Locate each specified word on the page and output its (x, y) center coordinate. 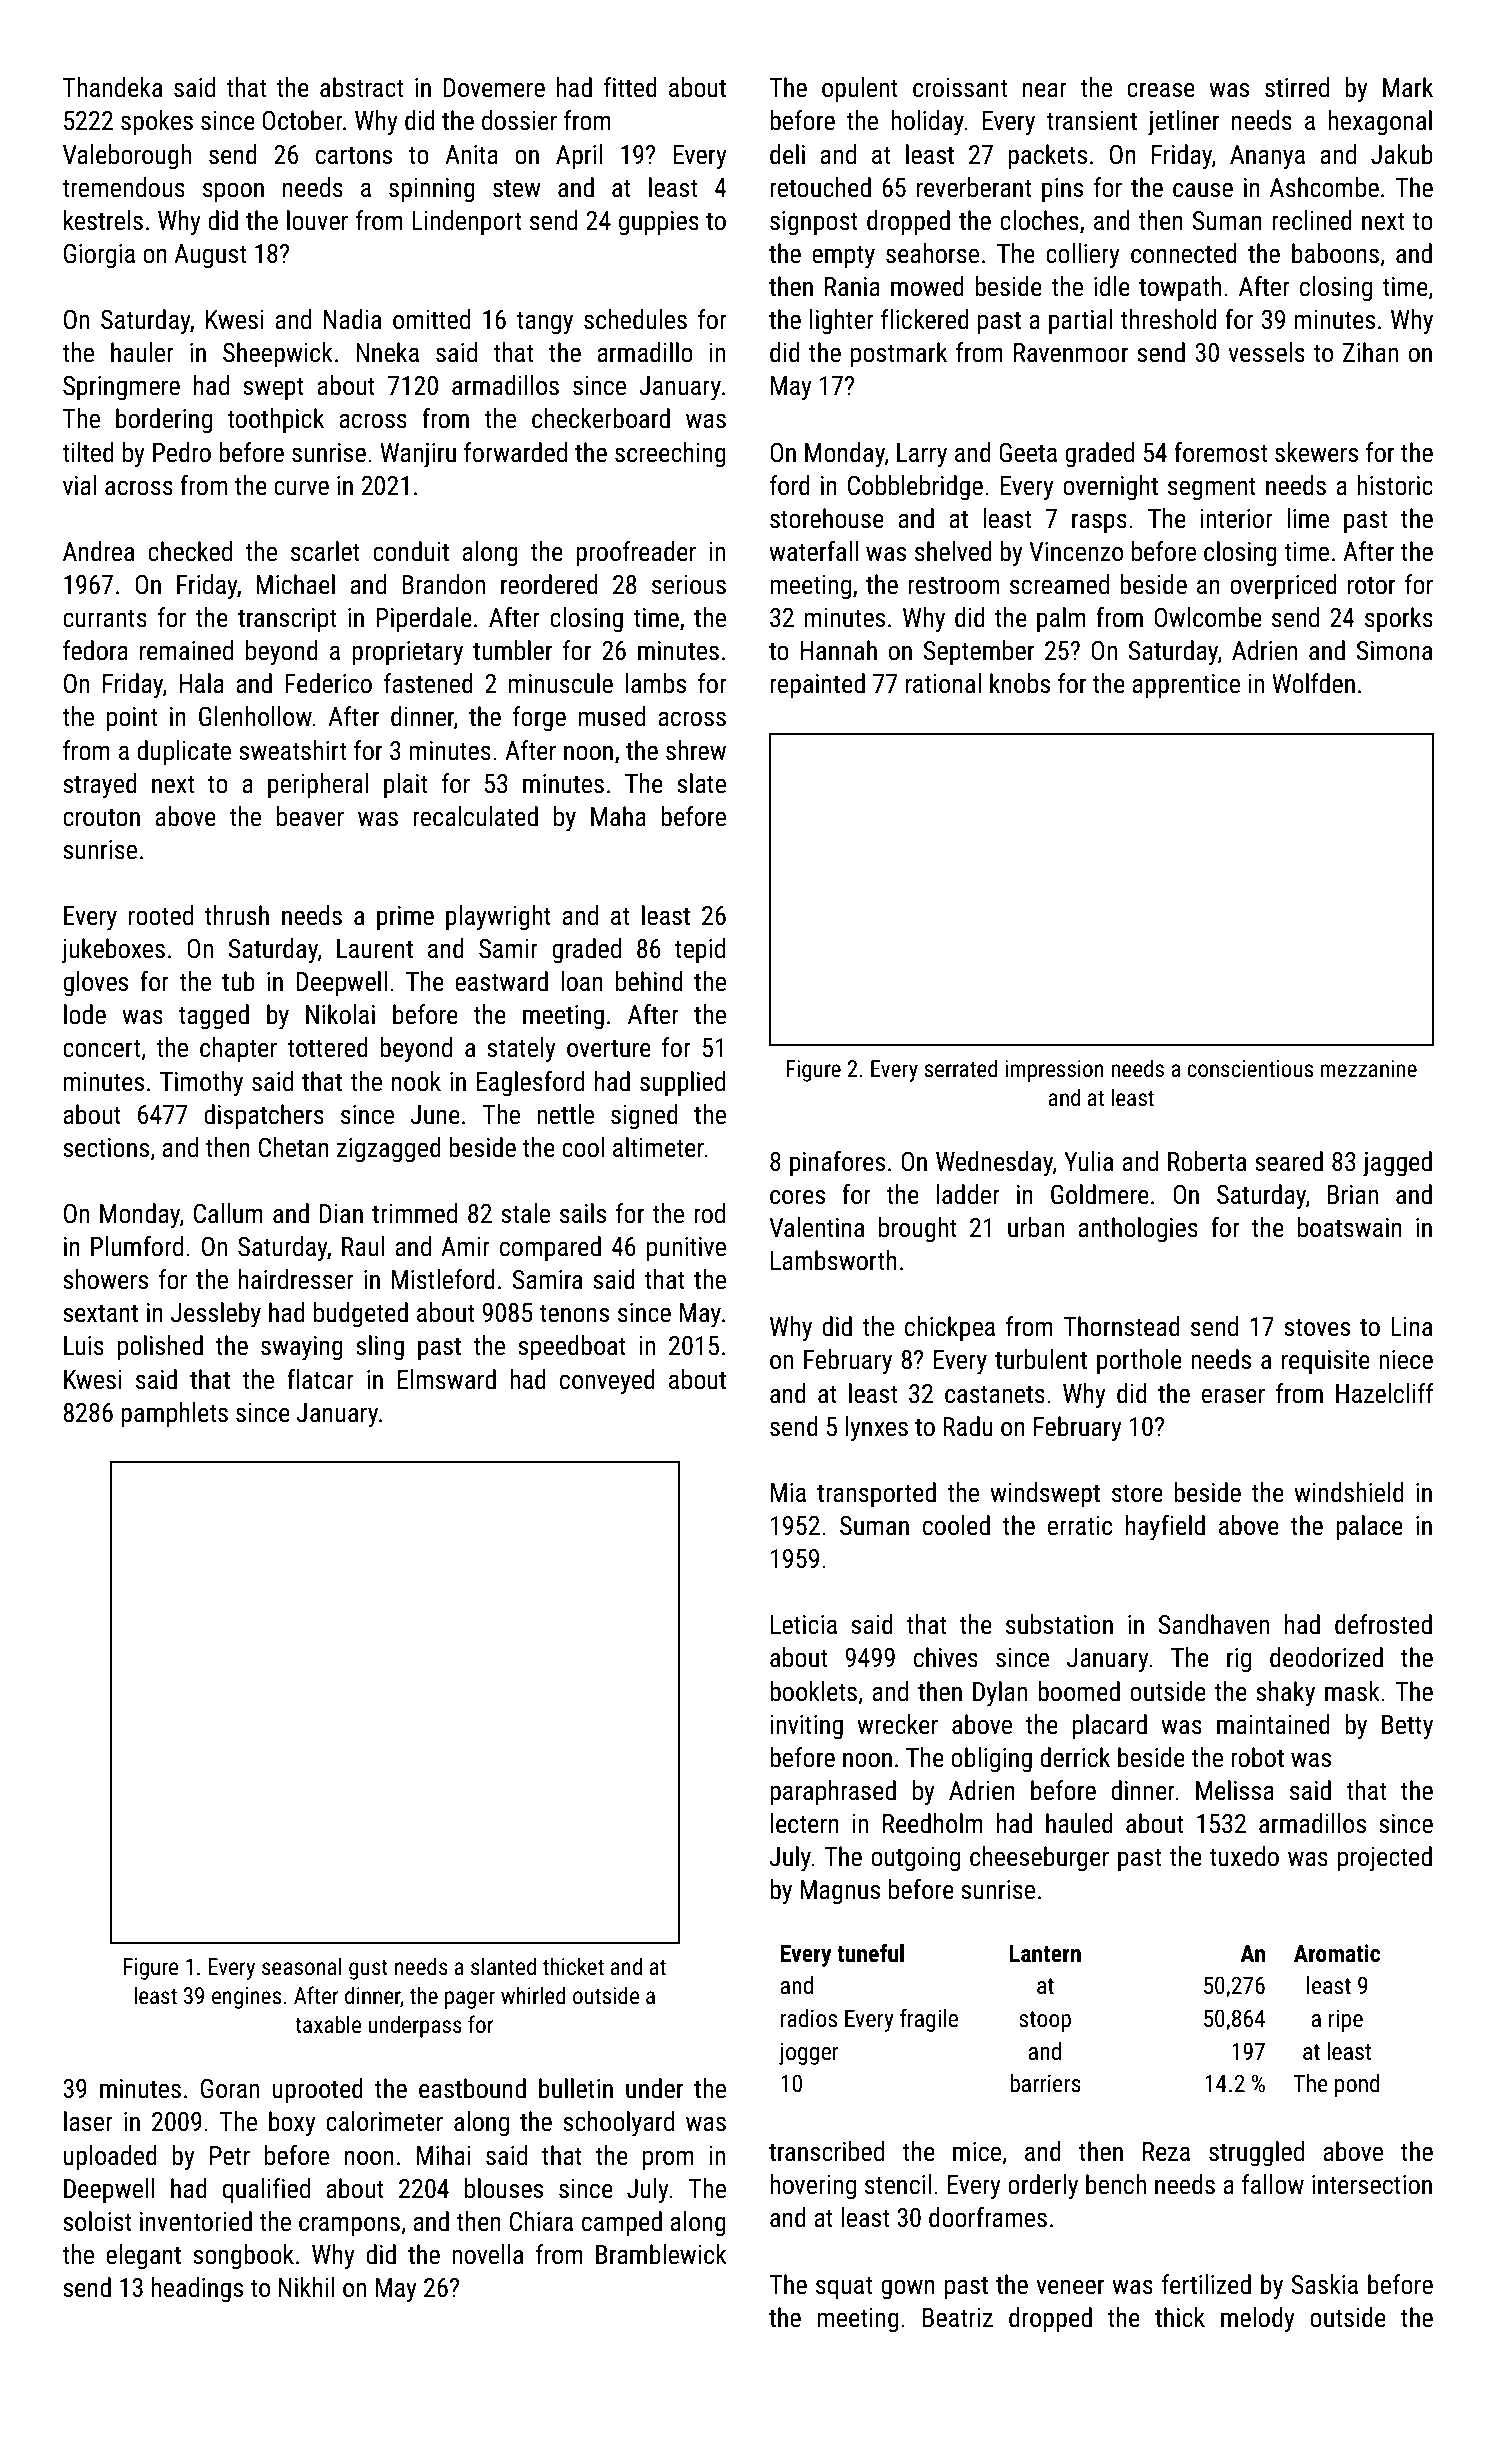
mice (977, 2152)
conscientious (1250, 1069)
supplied (682, 1084)
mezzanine (1368, 1069)
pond (1357, 2085)
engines (246, 1998)
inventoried (196, 2221)
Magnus (840, 1892)
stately (521, 1050)
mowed (927, 286)
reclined (1312, 220)
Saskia (1324, 2284)
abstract (361, 87)
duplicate (184, 753)
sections (106, 1148)
